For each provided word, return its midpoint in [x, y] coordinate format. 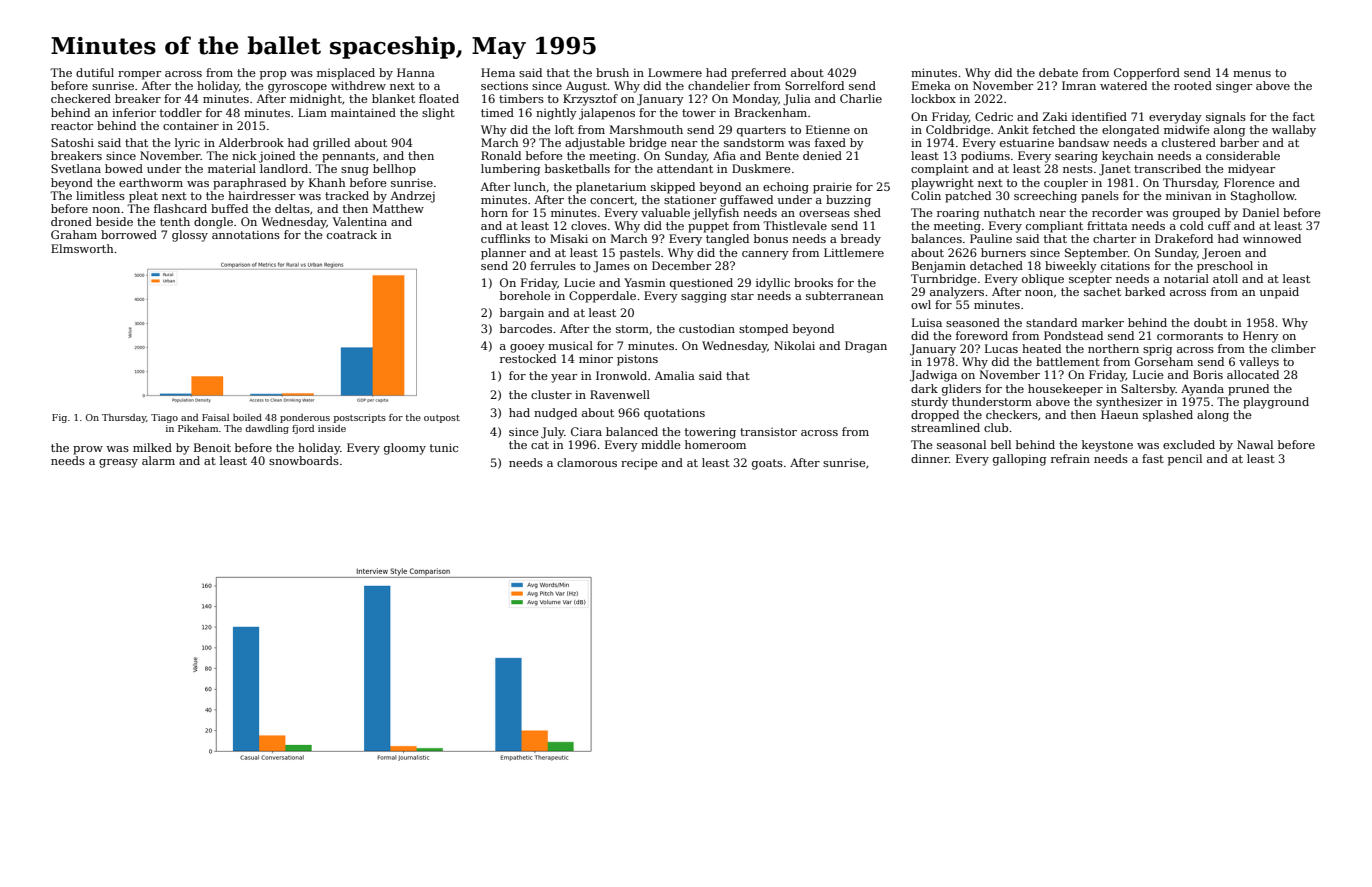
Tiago [164, 418]
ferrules [553, 265]
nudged [555, 414]
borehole [525, 295]
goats [767, 464]
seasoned [973, 322]
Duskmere [761, 168]
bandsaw [1083, 142]
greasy [118, 463]
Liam [312, 112]
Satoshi [72, 142]
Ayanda [1202, 390]
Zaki [1055, 116]
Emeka [931, 85]
